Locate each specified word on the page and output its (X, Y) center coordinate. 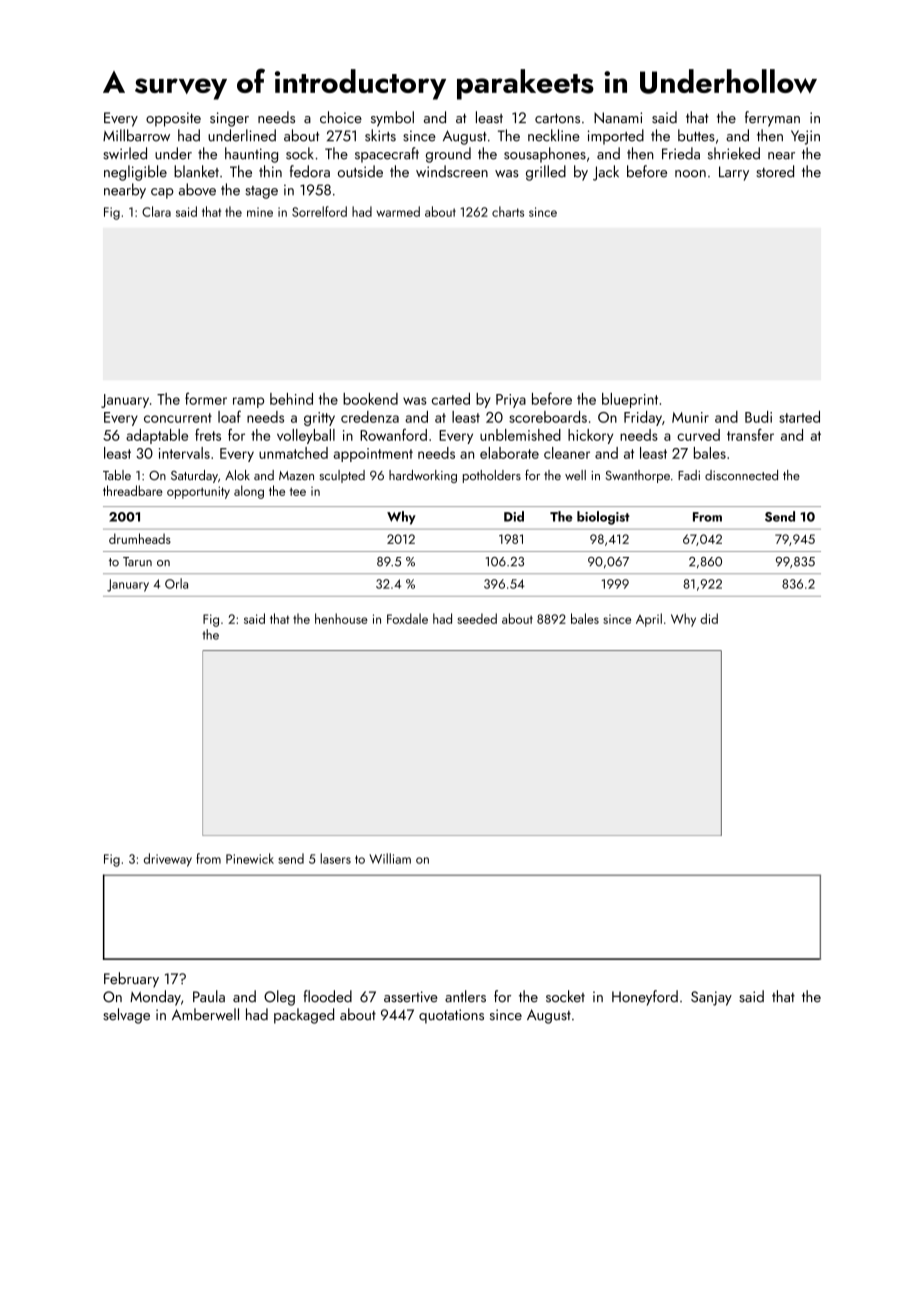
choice (341, 117)
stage (261, 192)
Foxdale (407, 618)
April (649, 620)
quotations (451, 1016)
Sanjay (711, 998)
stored (775, 171)
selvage (126, 1016)
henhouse (341, 618)
